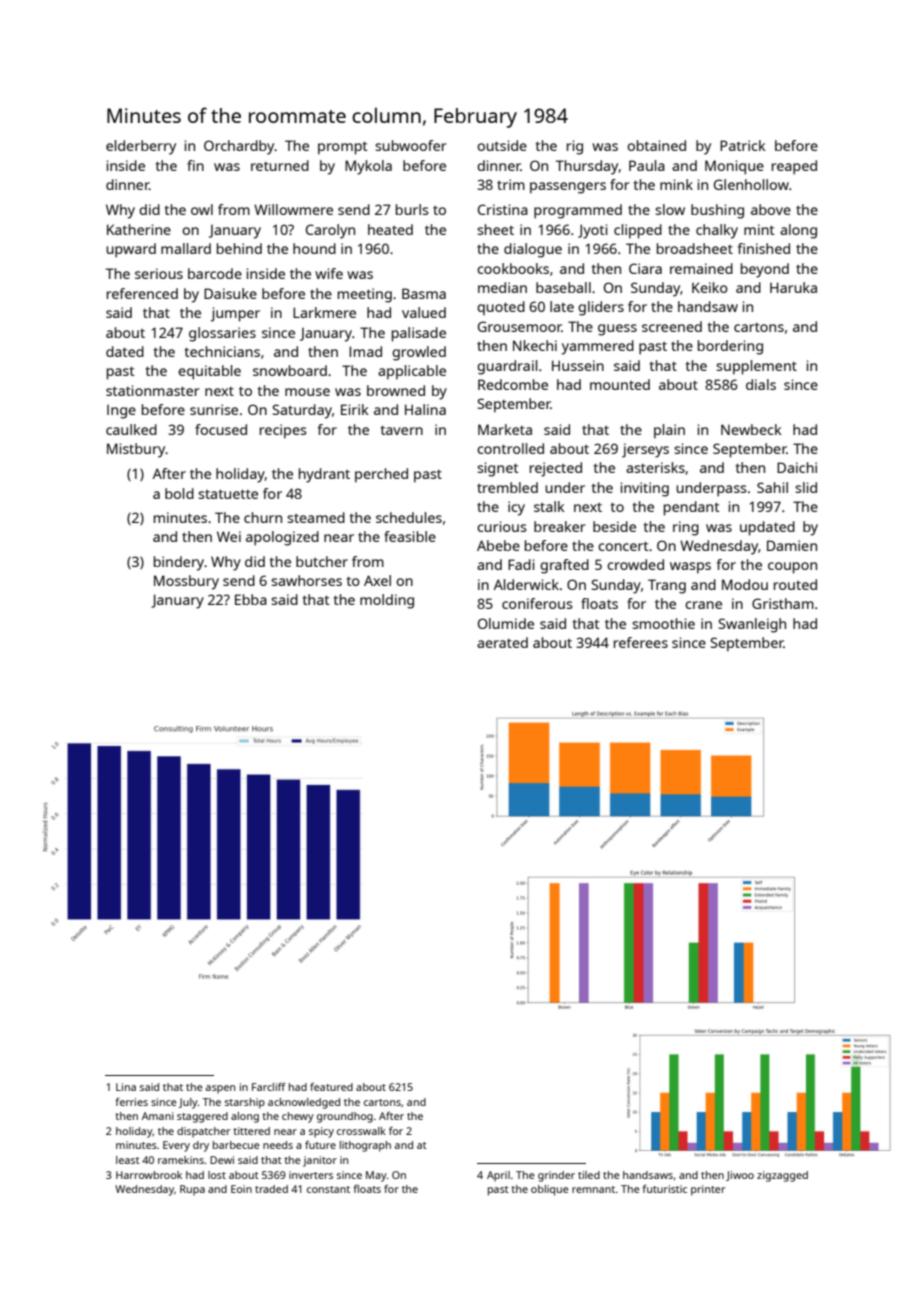 This screenshot has height=1308, width=924. What do you see at coordinates (222, 1160) in the screenshot?
I see `Dewi` at bounding box center [222, 1160].
